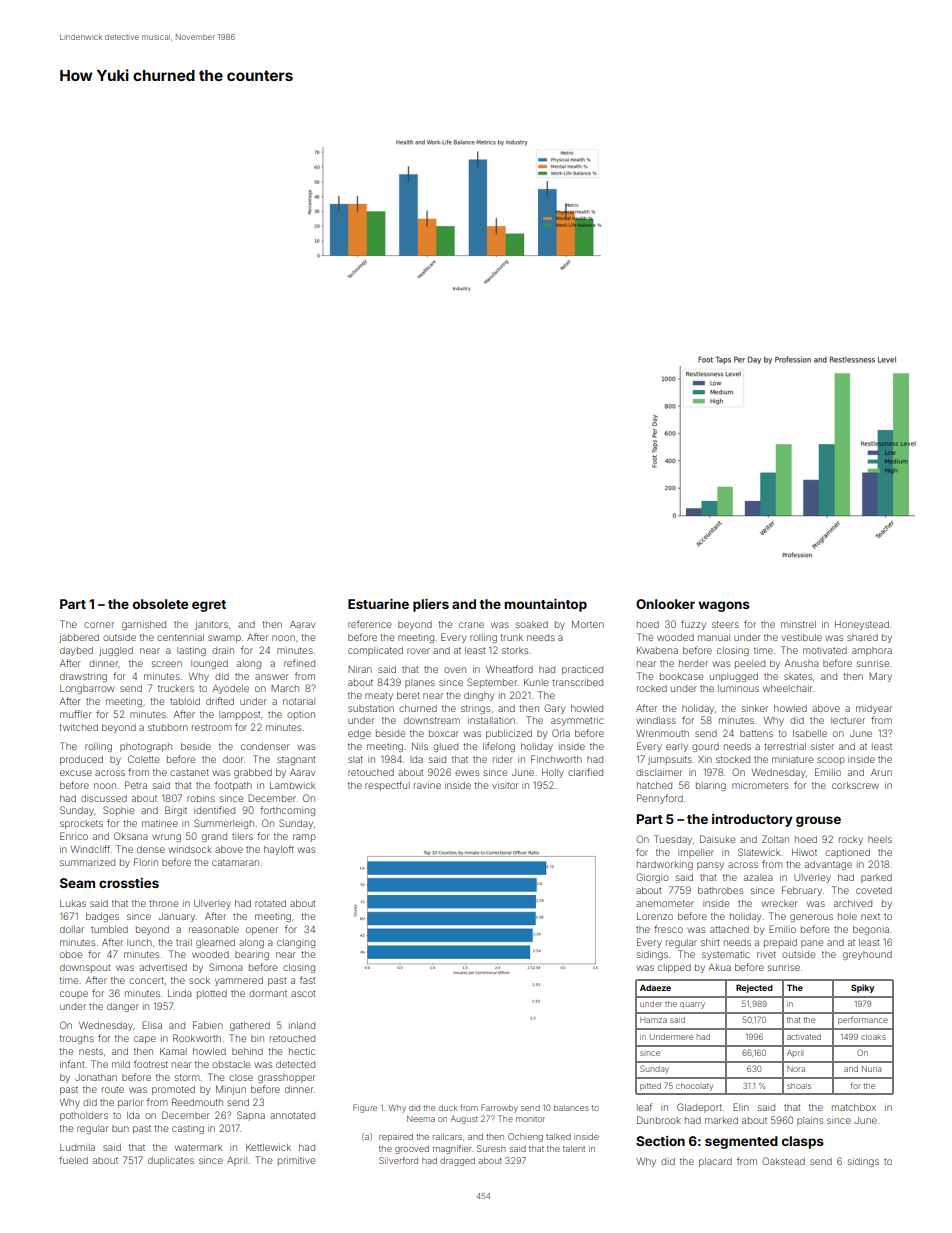 The height and width of the screenshot is (1233, 952). Describe the element at coordinates (76, 714) in the screenshot. I see `muffler` at that location.
